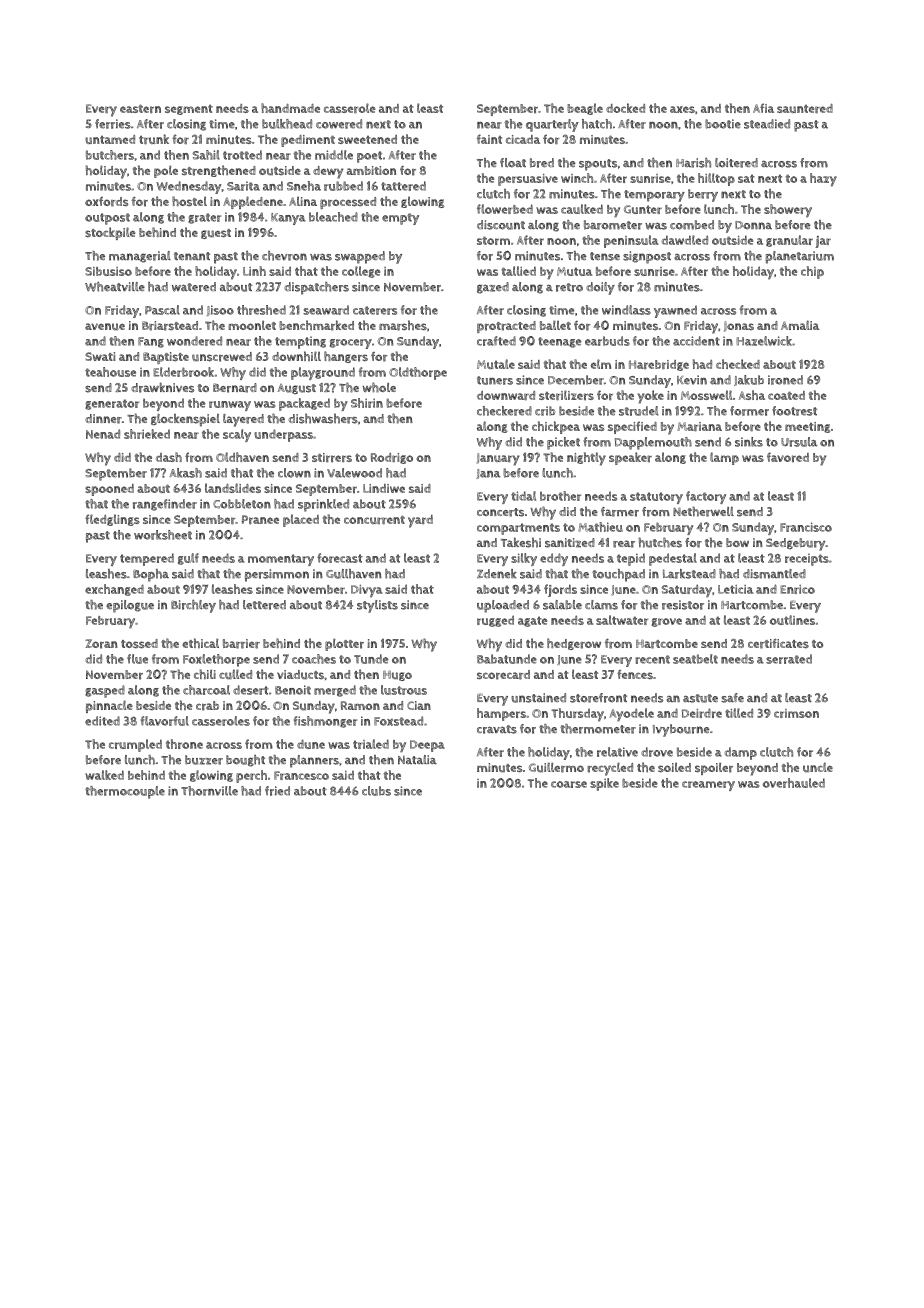 The image size is (924, 1308). What do you see at coordinates (222, 357) in the screenshot?
I see `unscrewed` at bounding box center [222, 357].
